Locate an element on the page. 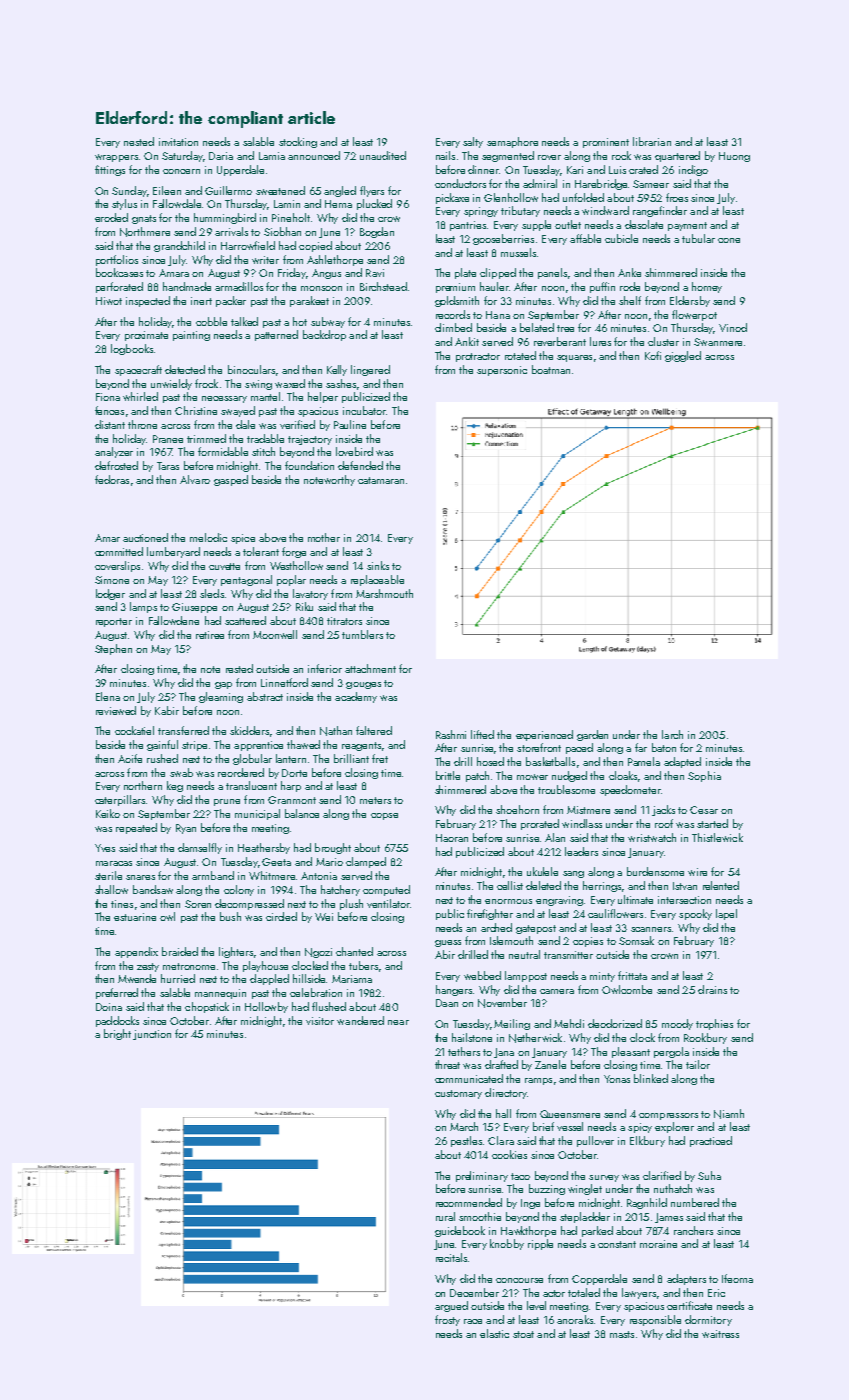 Image resolution: width=849 pixels, height=1400 pixels. squares is located at coordinates (574, 358).
